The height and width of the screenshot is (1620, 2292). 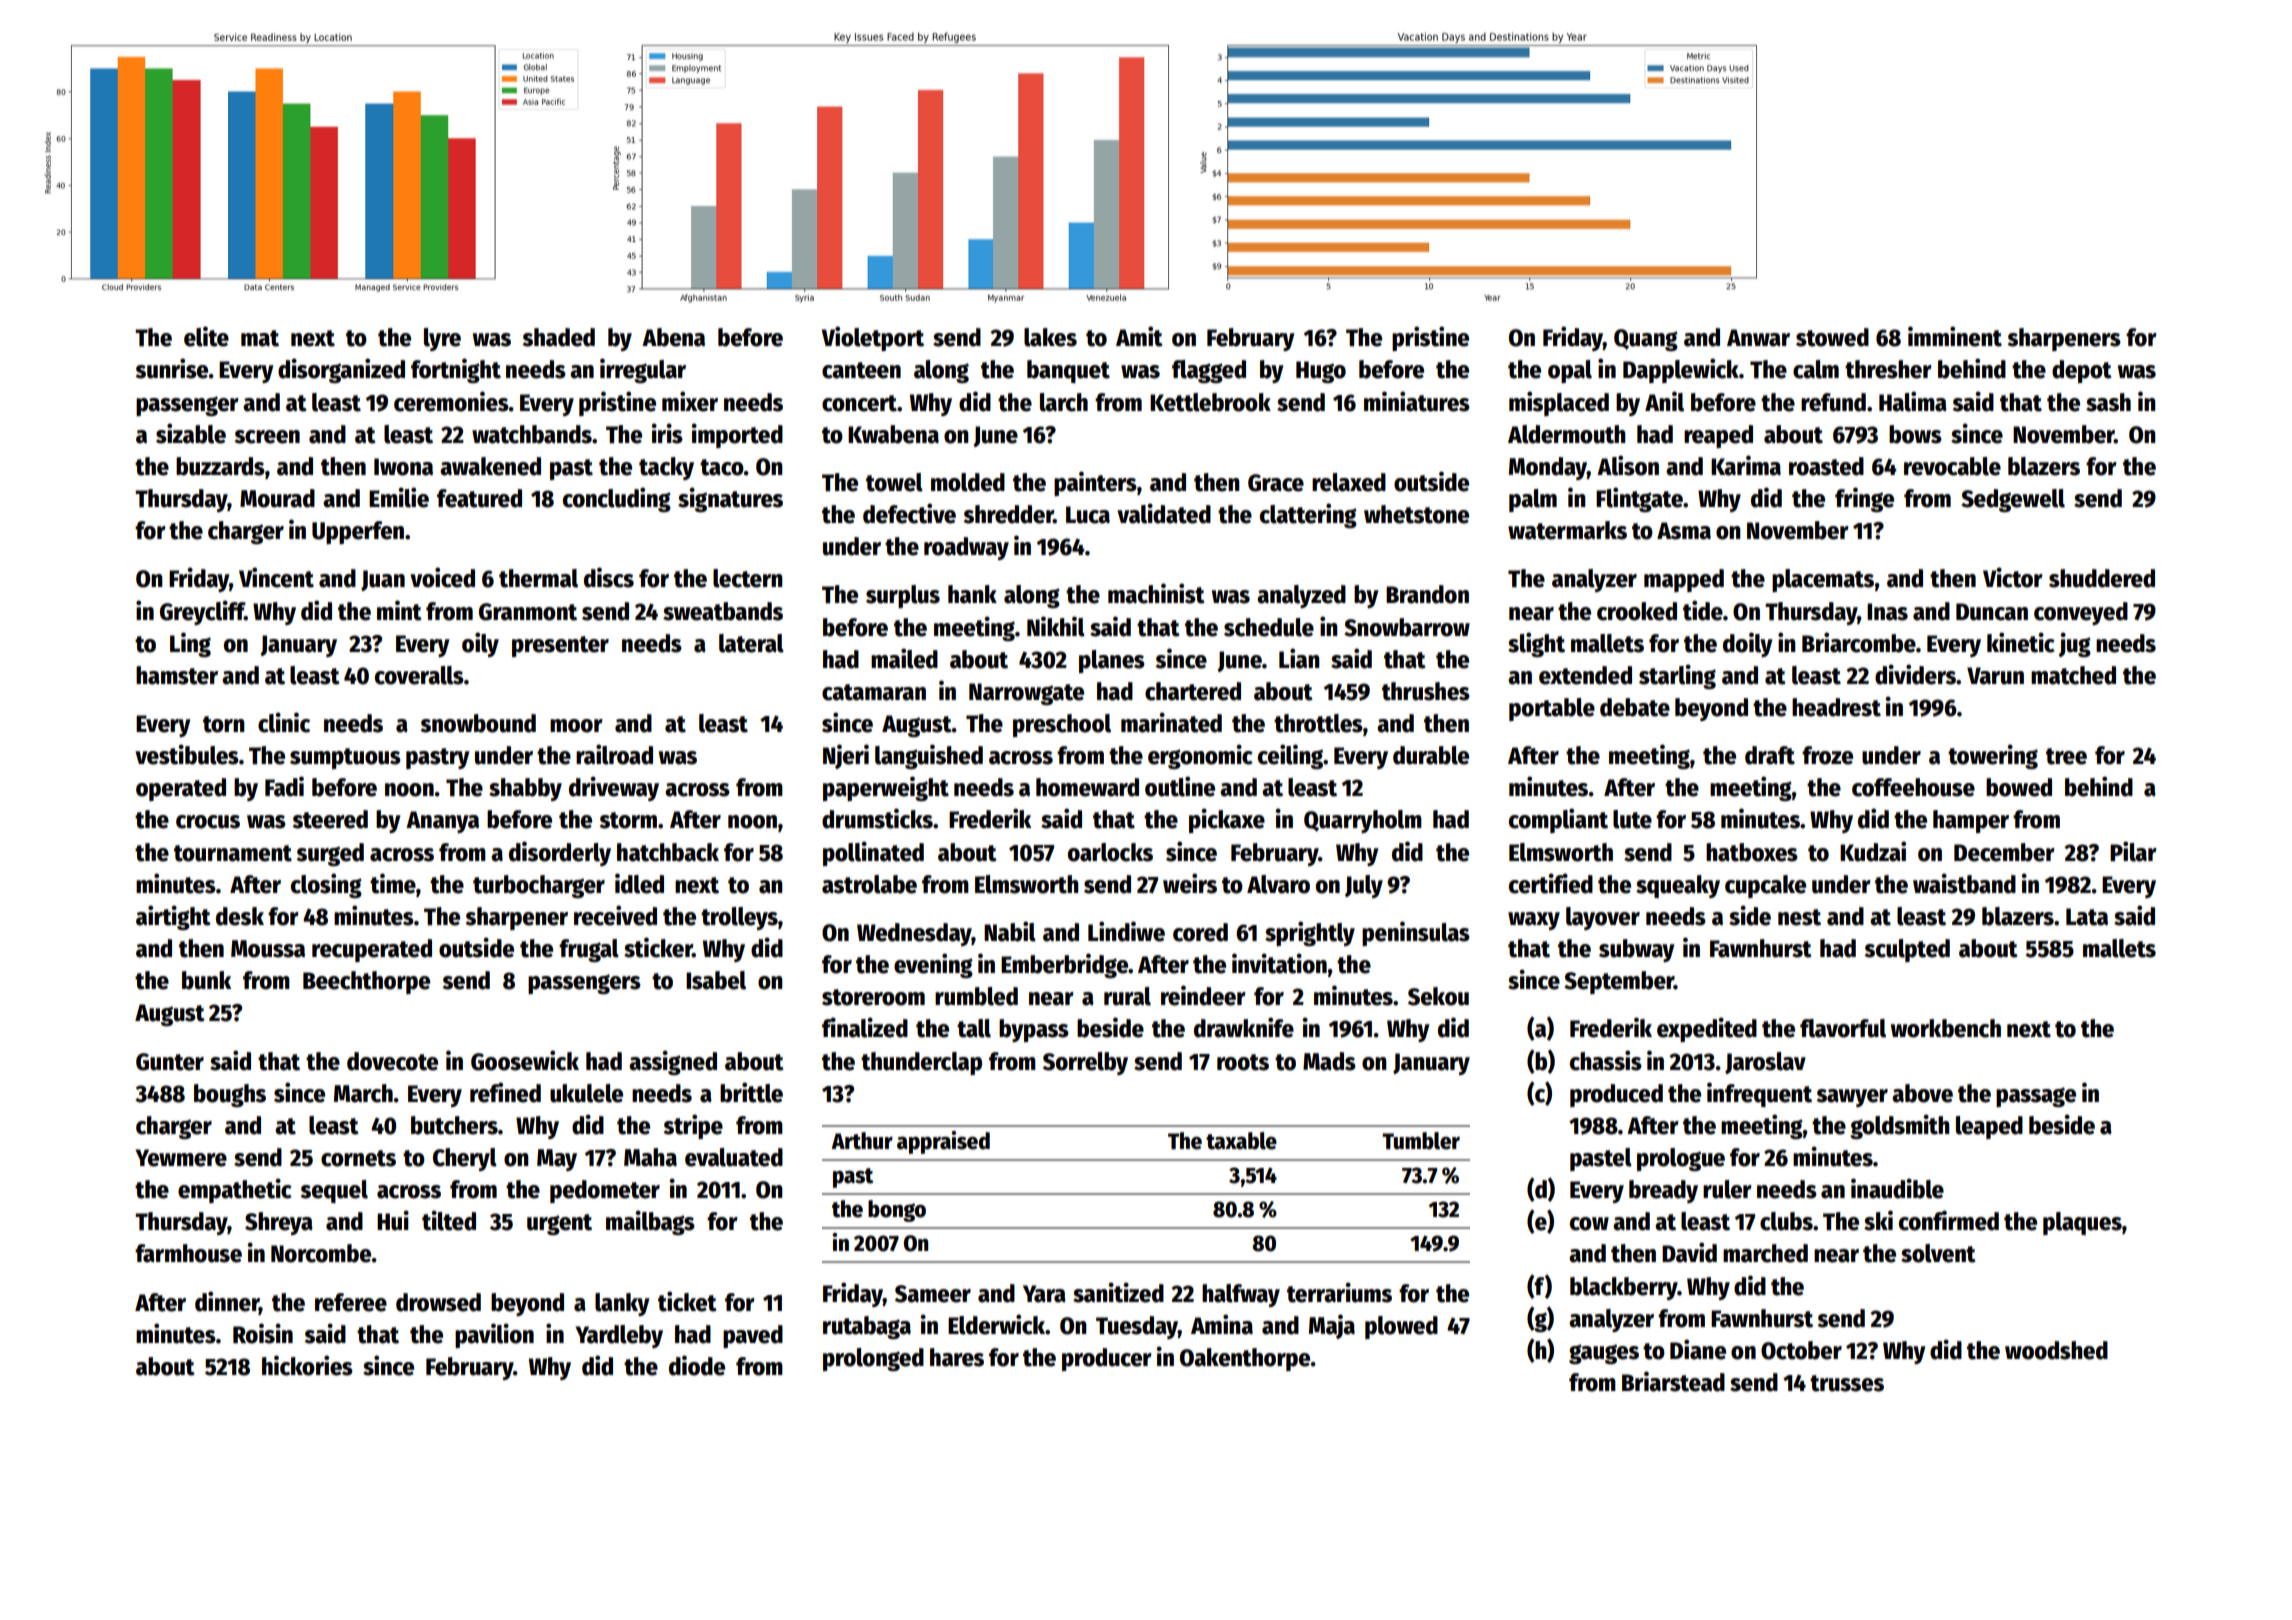 I want to click on passage, so click(x=2036, y=1097).
